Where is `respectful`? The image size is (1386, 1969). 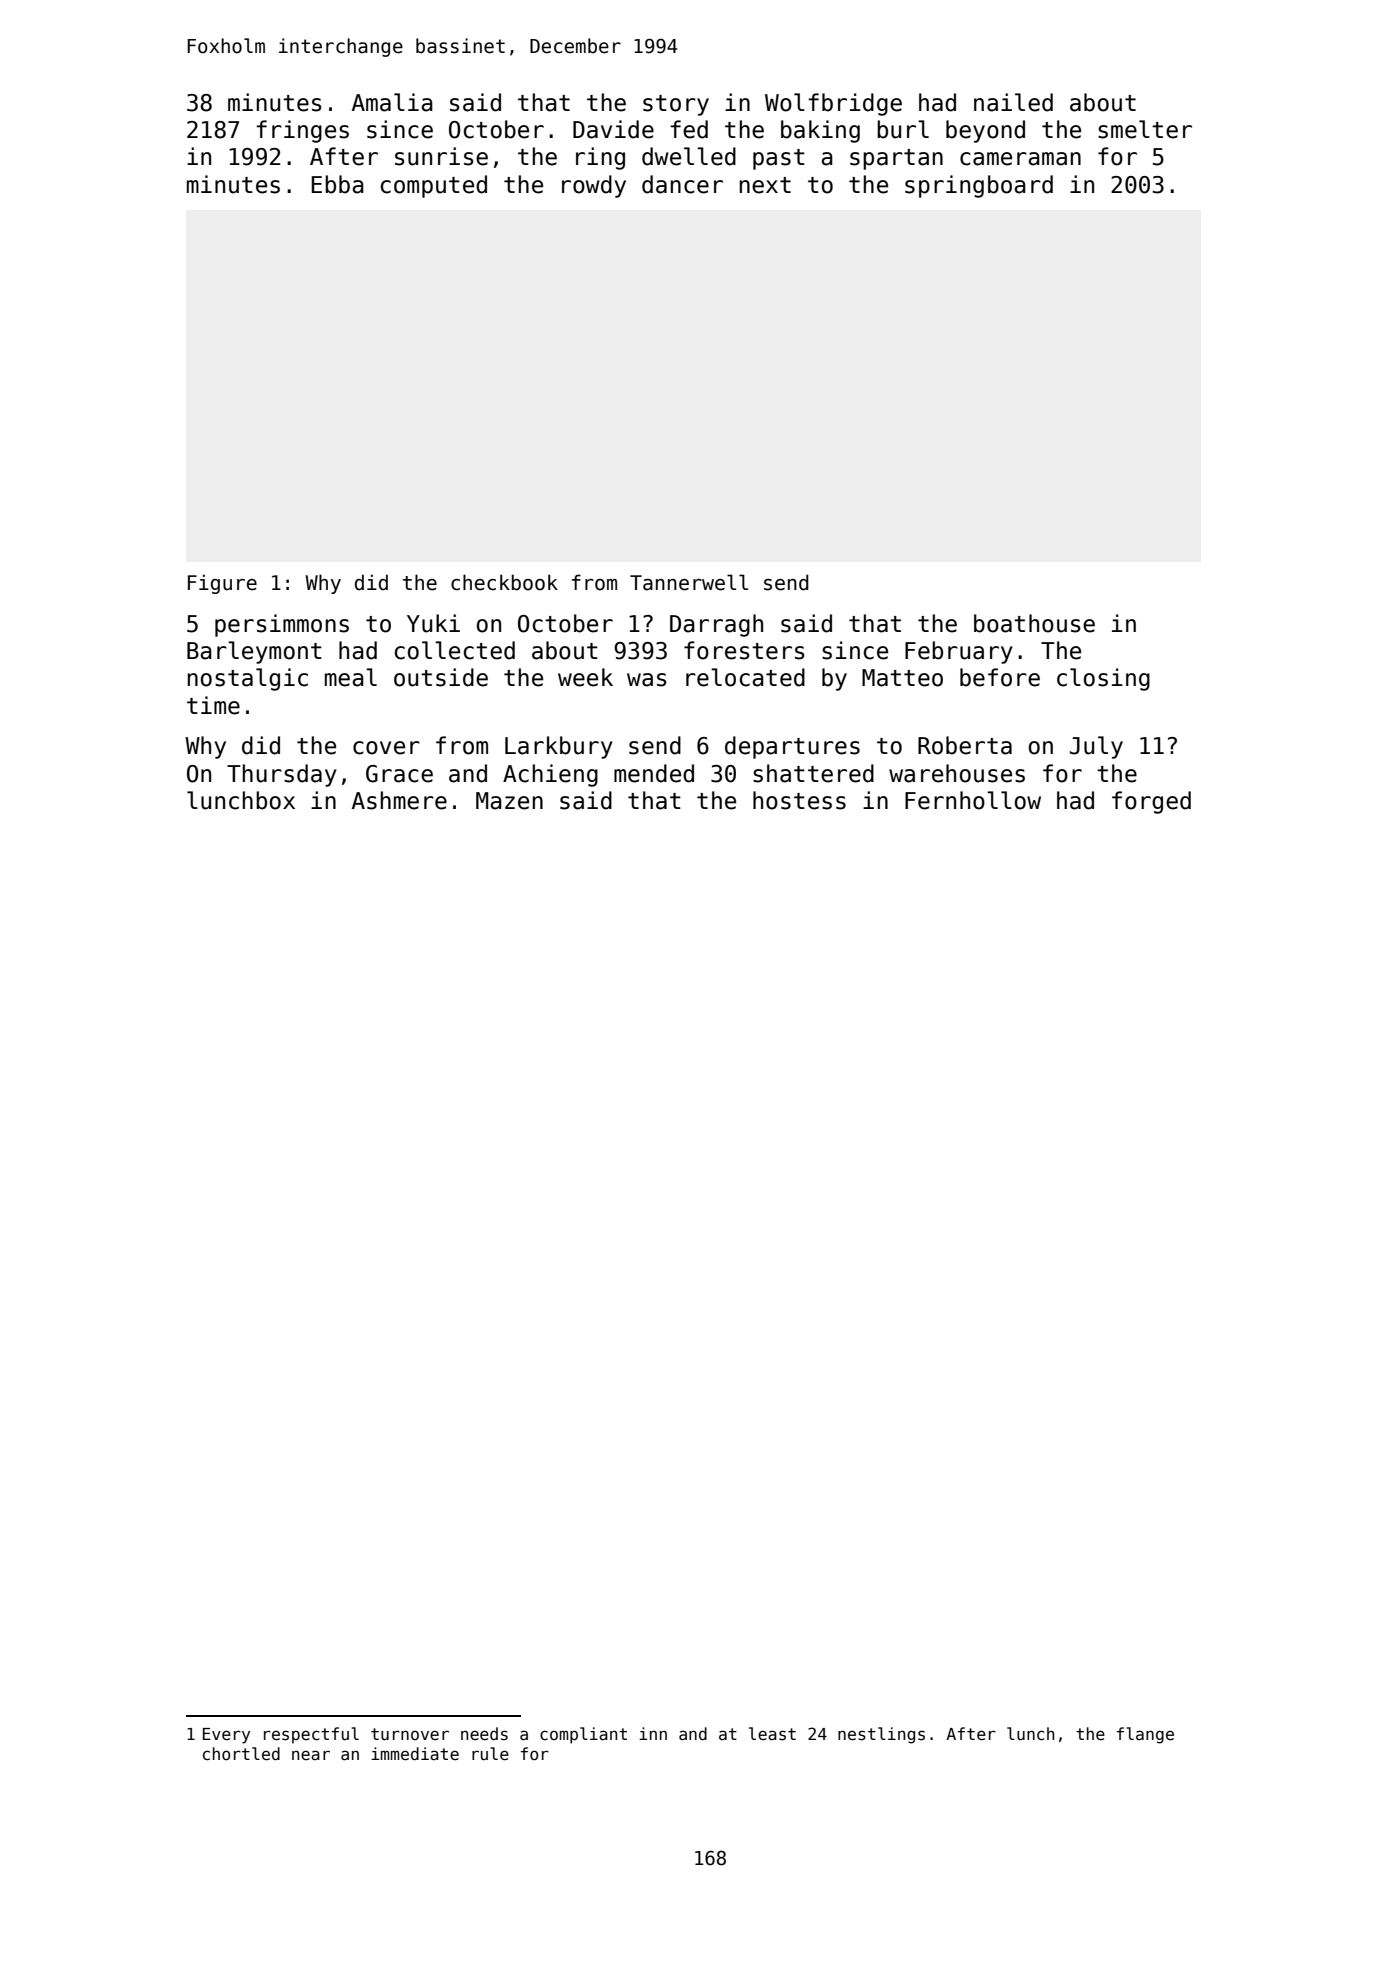
respectful is located at coordinates (311, 1735).
